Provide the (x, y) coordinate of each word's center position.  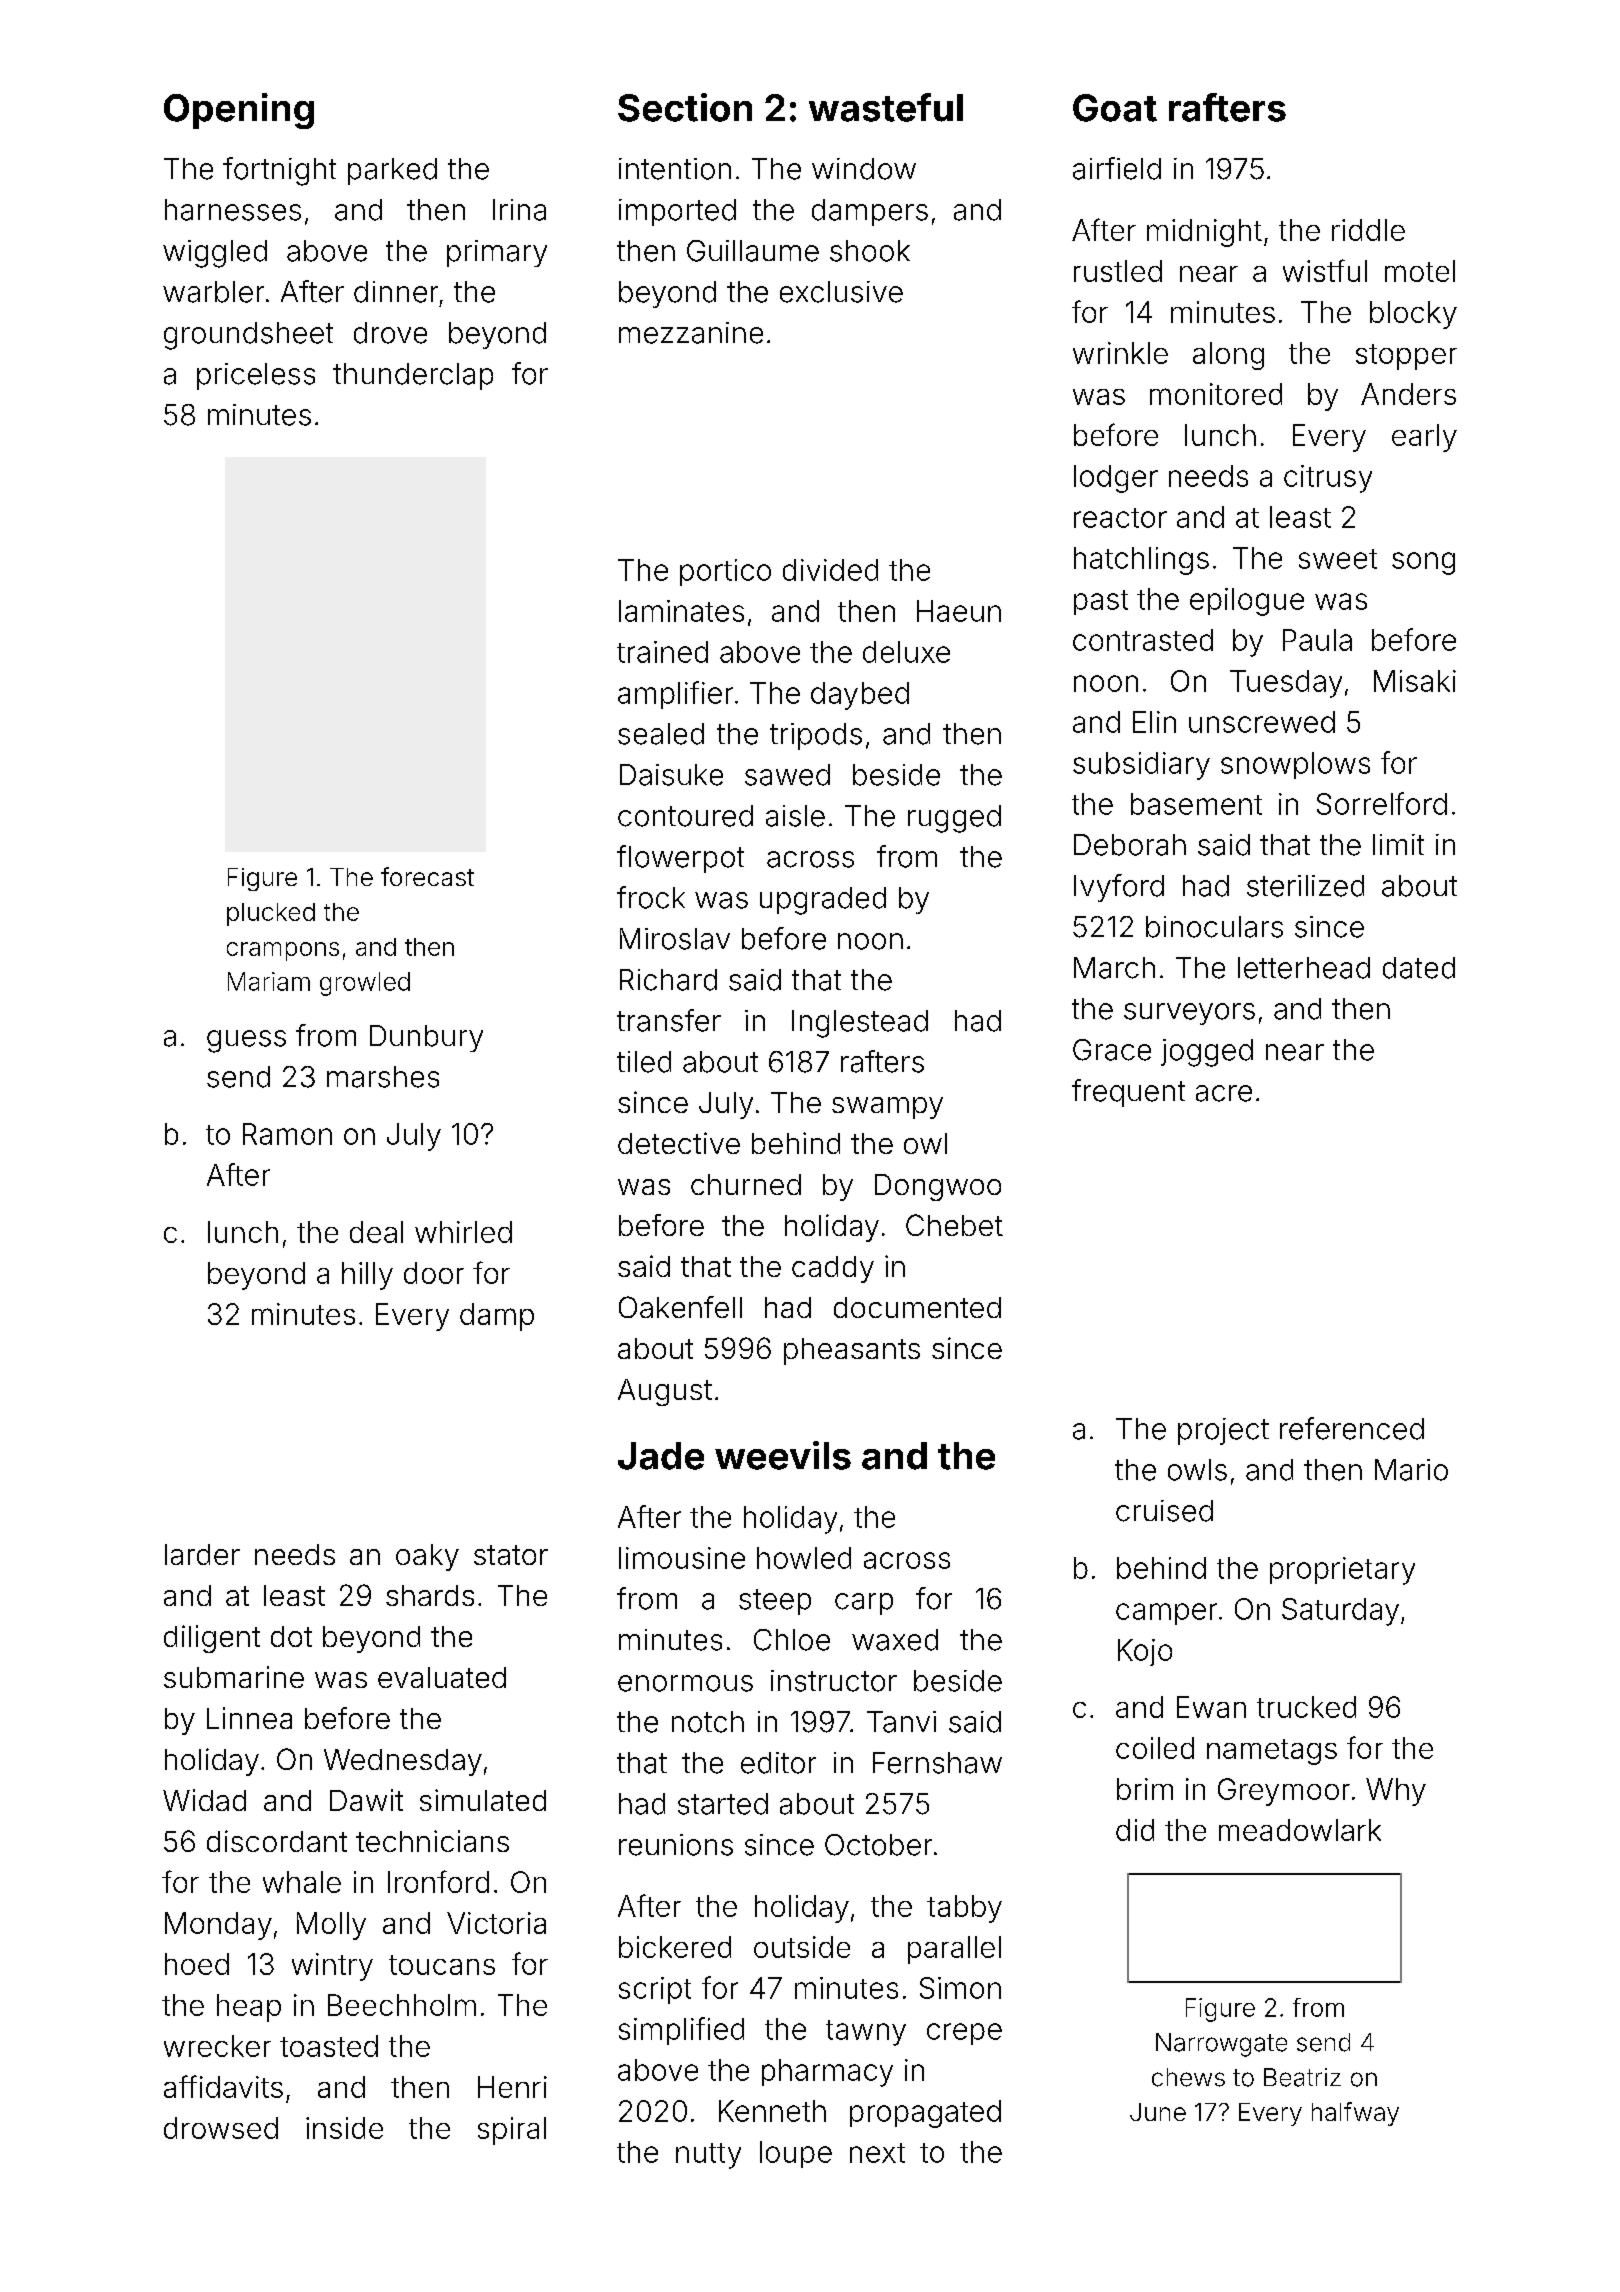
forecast (427, 876)
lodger (1116, 479)
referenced (1352, 1428)
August (665, 1392)
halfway (1355, 2114)
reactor (1120, 518)
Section (685, 107)
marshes (383, 1077)
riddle (1368, 230)
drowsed (221, 2128)
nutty (708, 2156)
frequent (1128, 1093)
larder (202, 1554)
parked (392, 171)
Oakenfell (680, 1307)
